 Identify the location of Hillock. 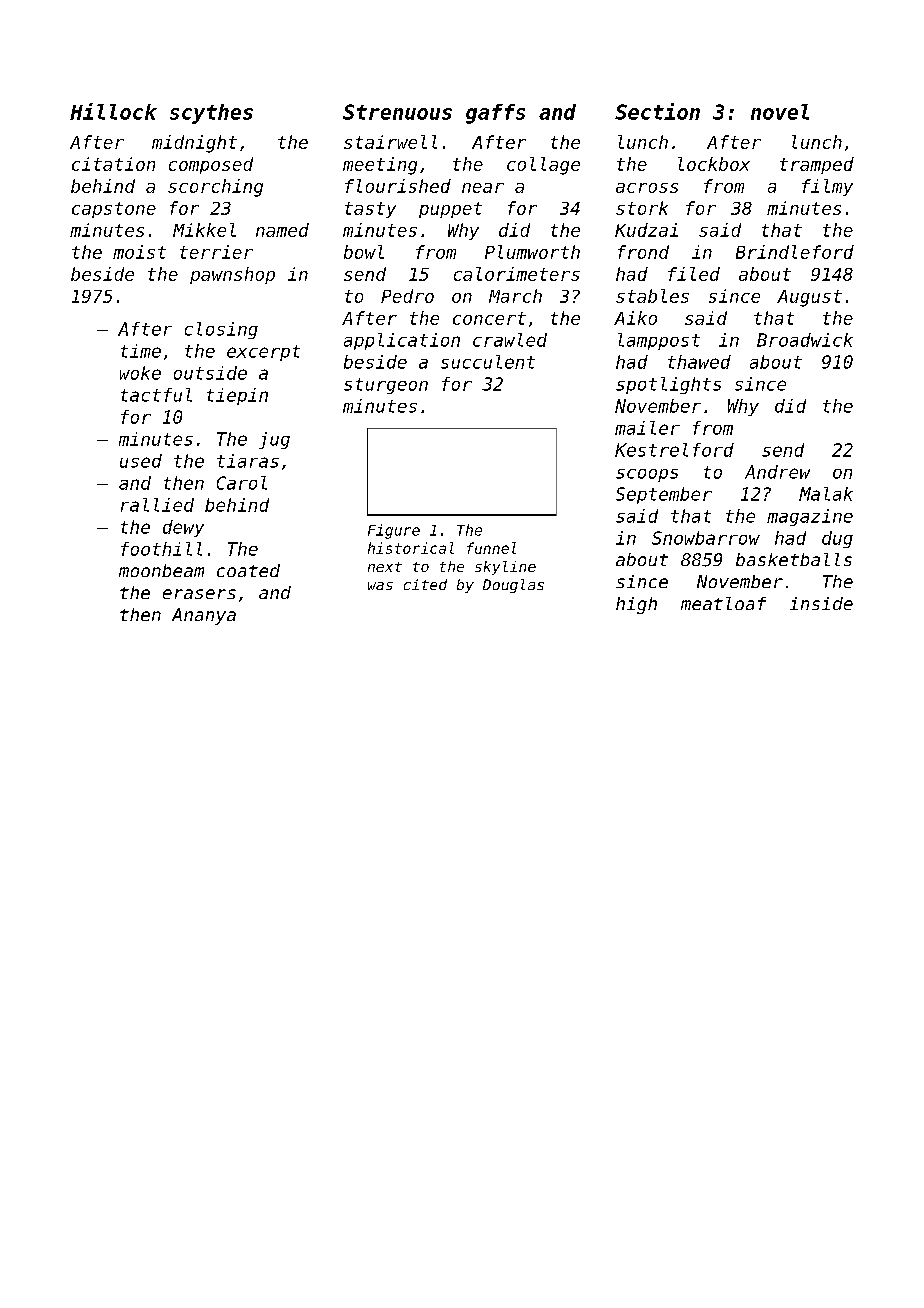
(113, 111).
